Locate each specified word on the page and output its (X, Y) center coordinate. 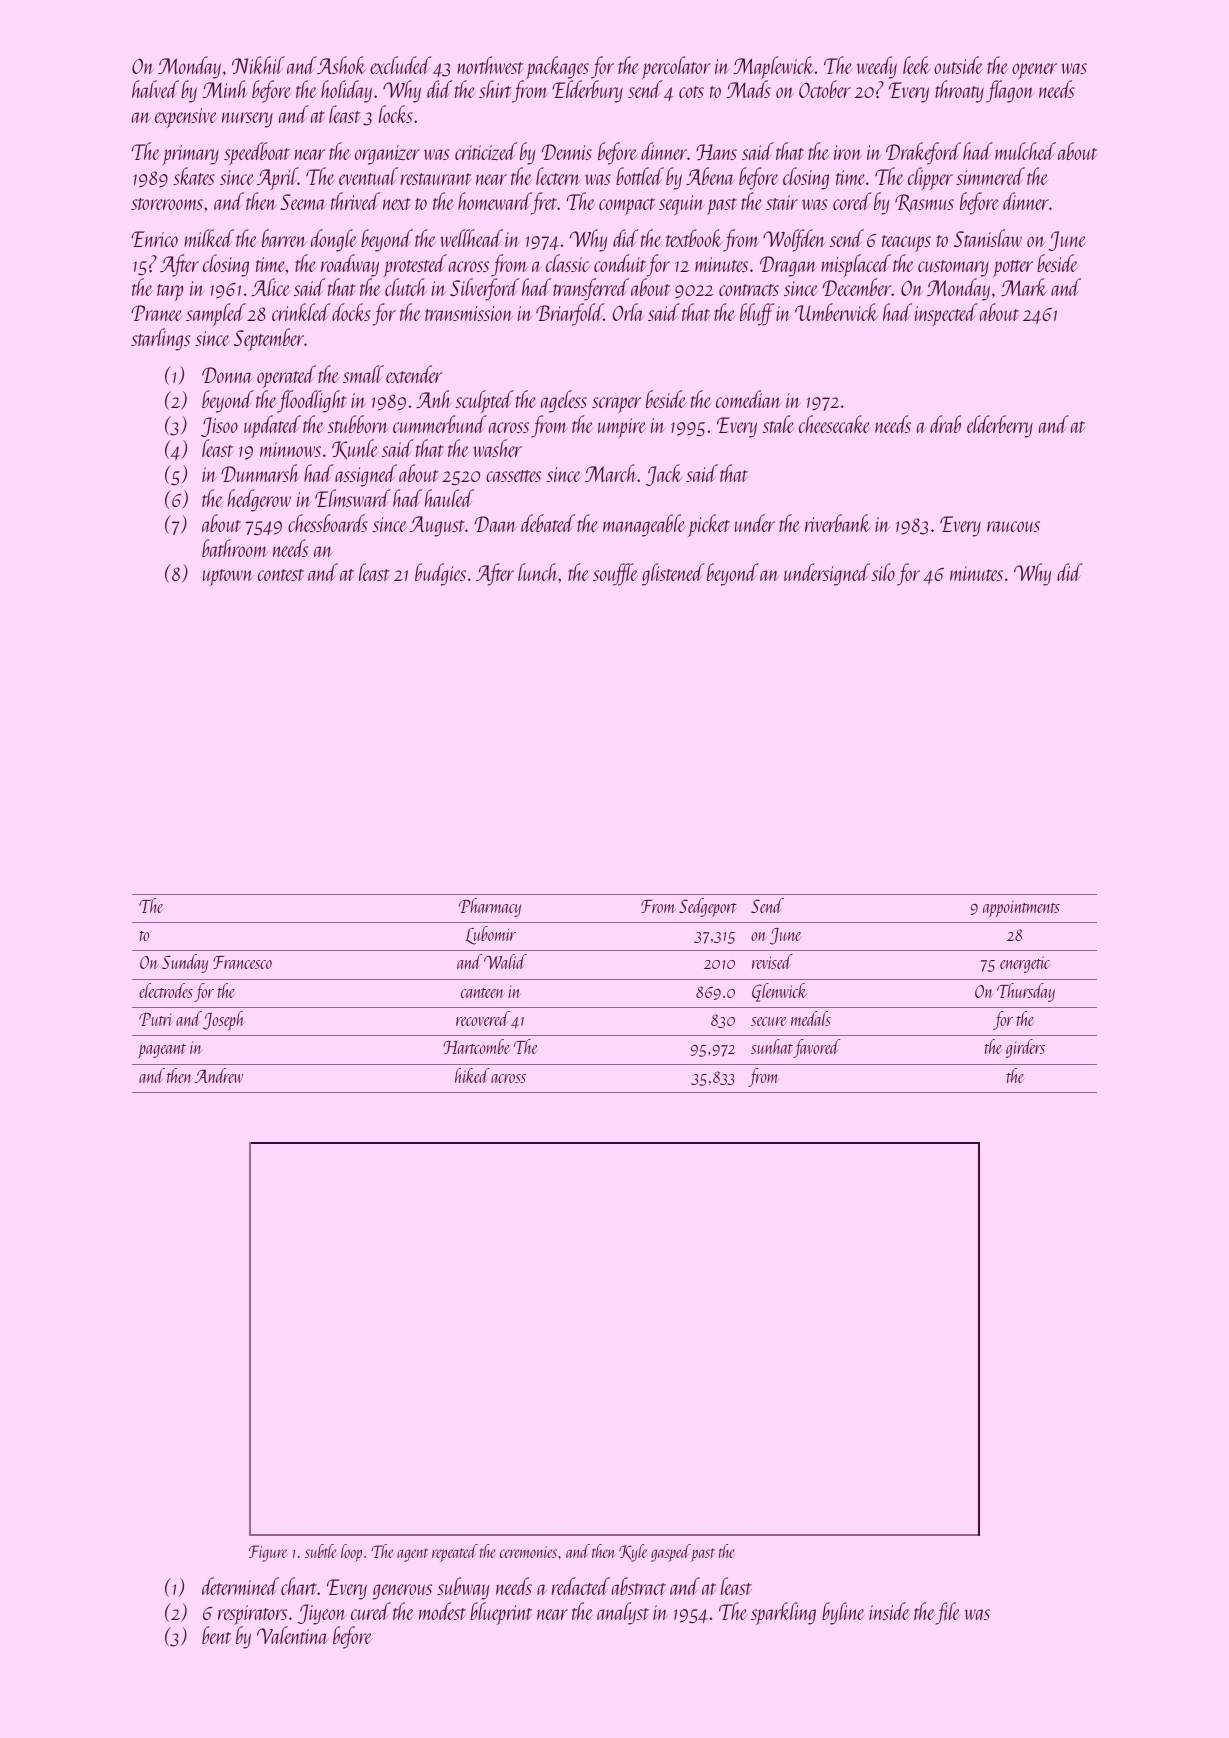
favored (816, 1048)
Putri (156, 1019)
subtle (321, 1551)
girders (1025, 1048)
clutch (406, 287)
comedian (749, 399)
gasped (671, 1553)
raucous (1013, 526)
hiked (472, 1075)
